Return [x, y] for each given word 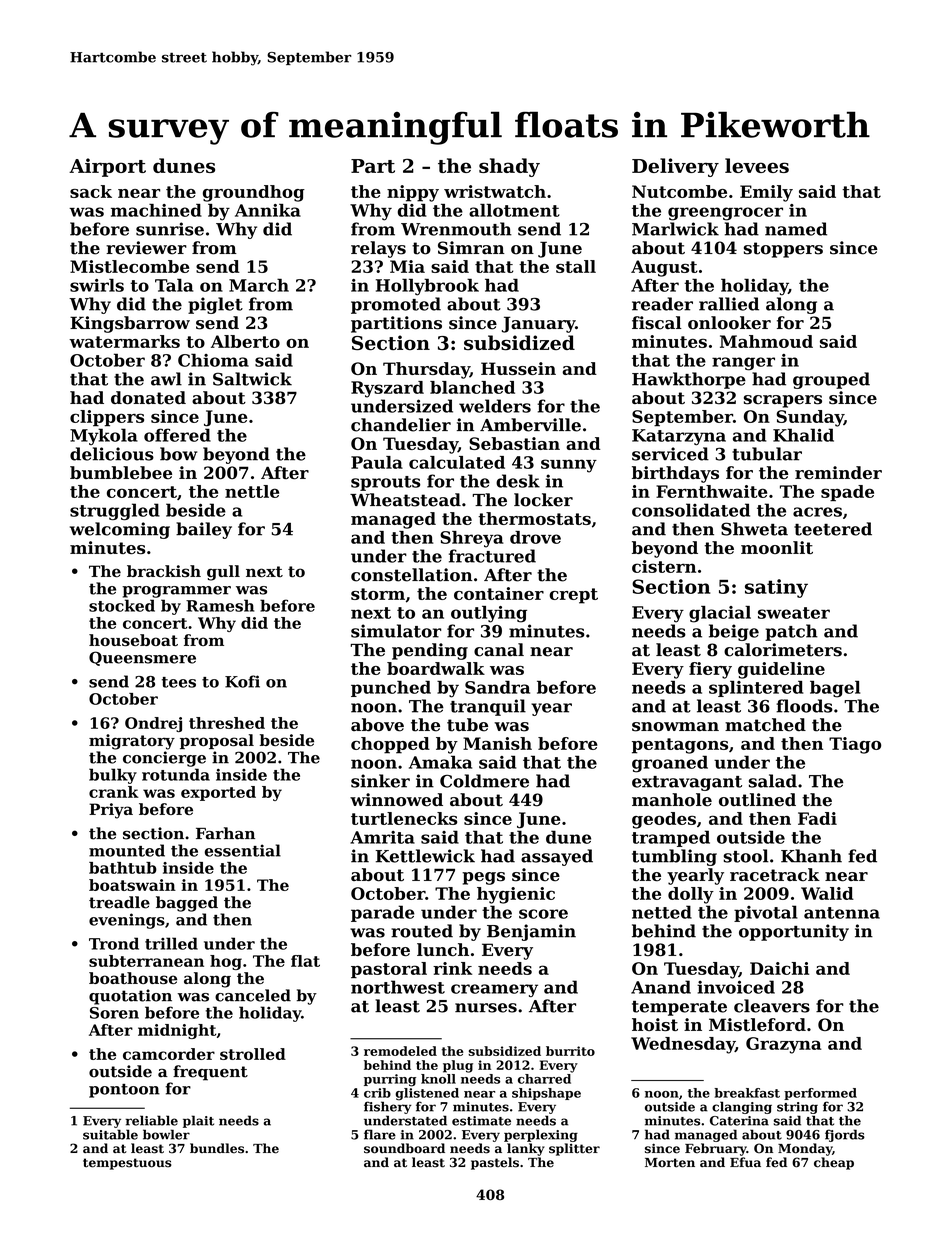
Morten [670, 1163]
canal [499, 650]
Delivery [675, 167]
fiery [710, 670]
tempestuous [127, 1164]
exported [218, 793]
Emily [766, 193]
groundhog [254, 193]
